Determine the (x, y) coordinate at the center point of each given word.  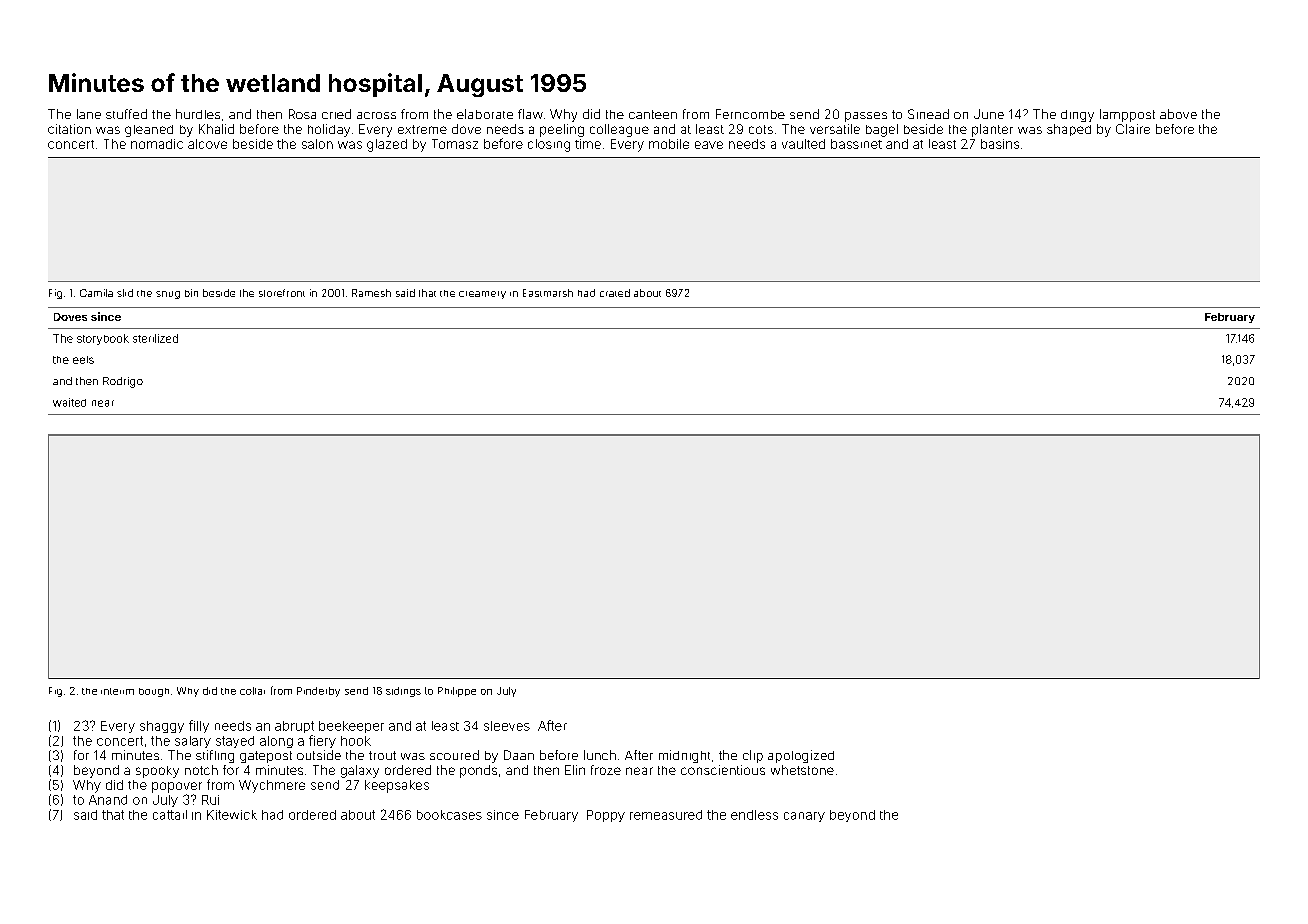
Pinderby (318, 692)
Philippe (457, 692)
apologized (801, 756)
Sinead (928, 114)
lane (89, 114)
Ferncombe (750, 114)
